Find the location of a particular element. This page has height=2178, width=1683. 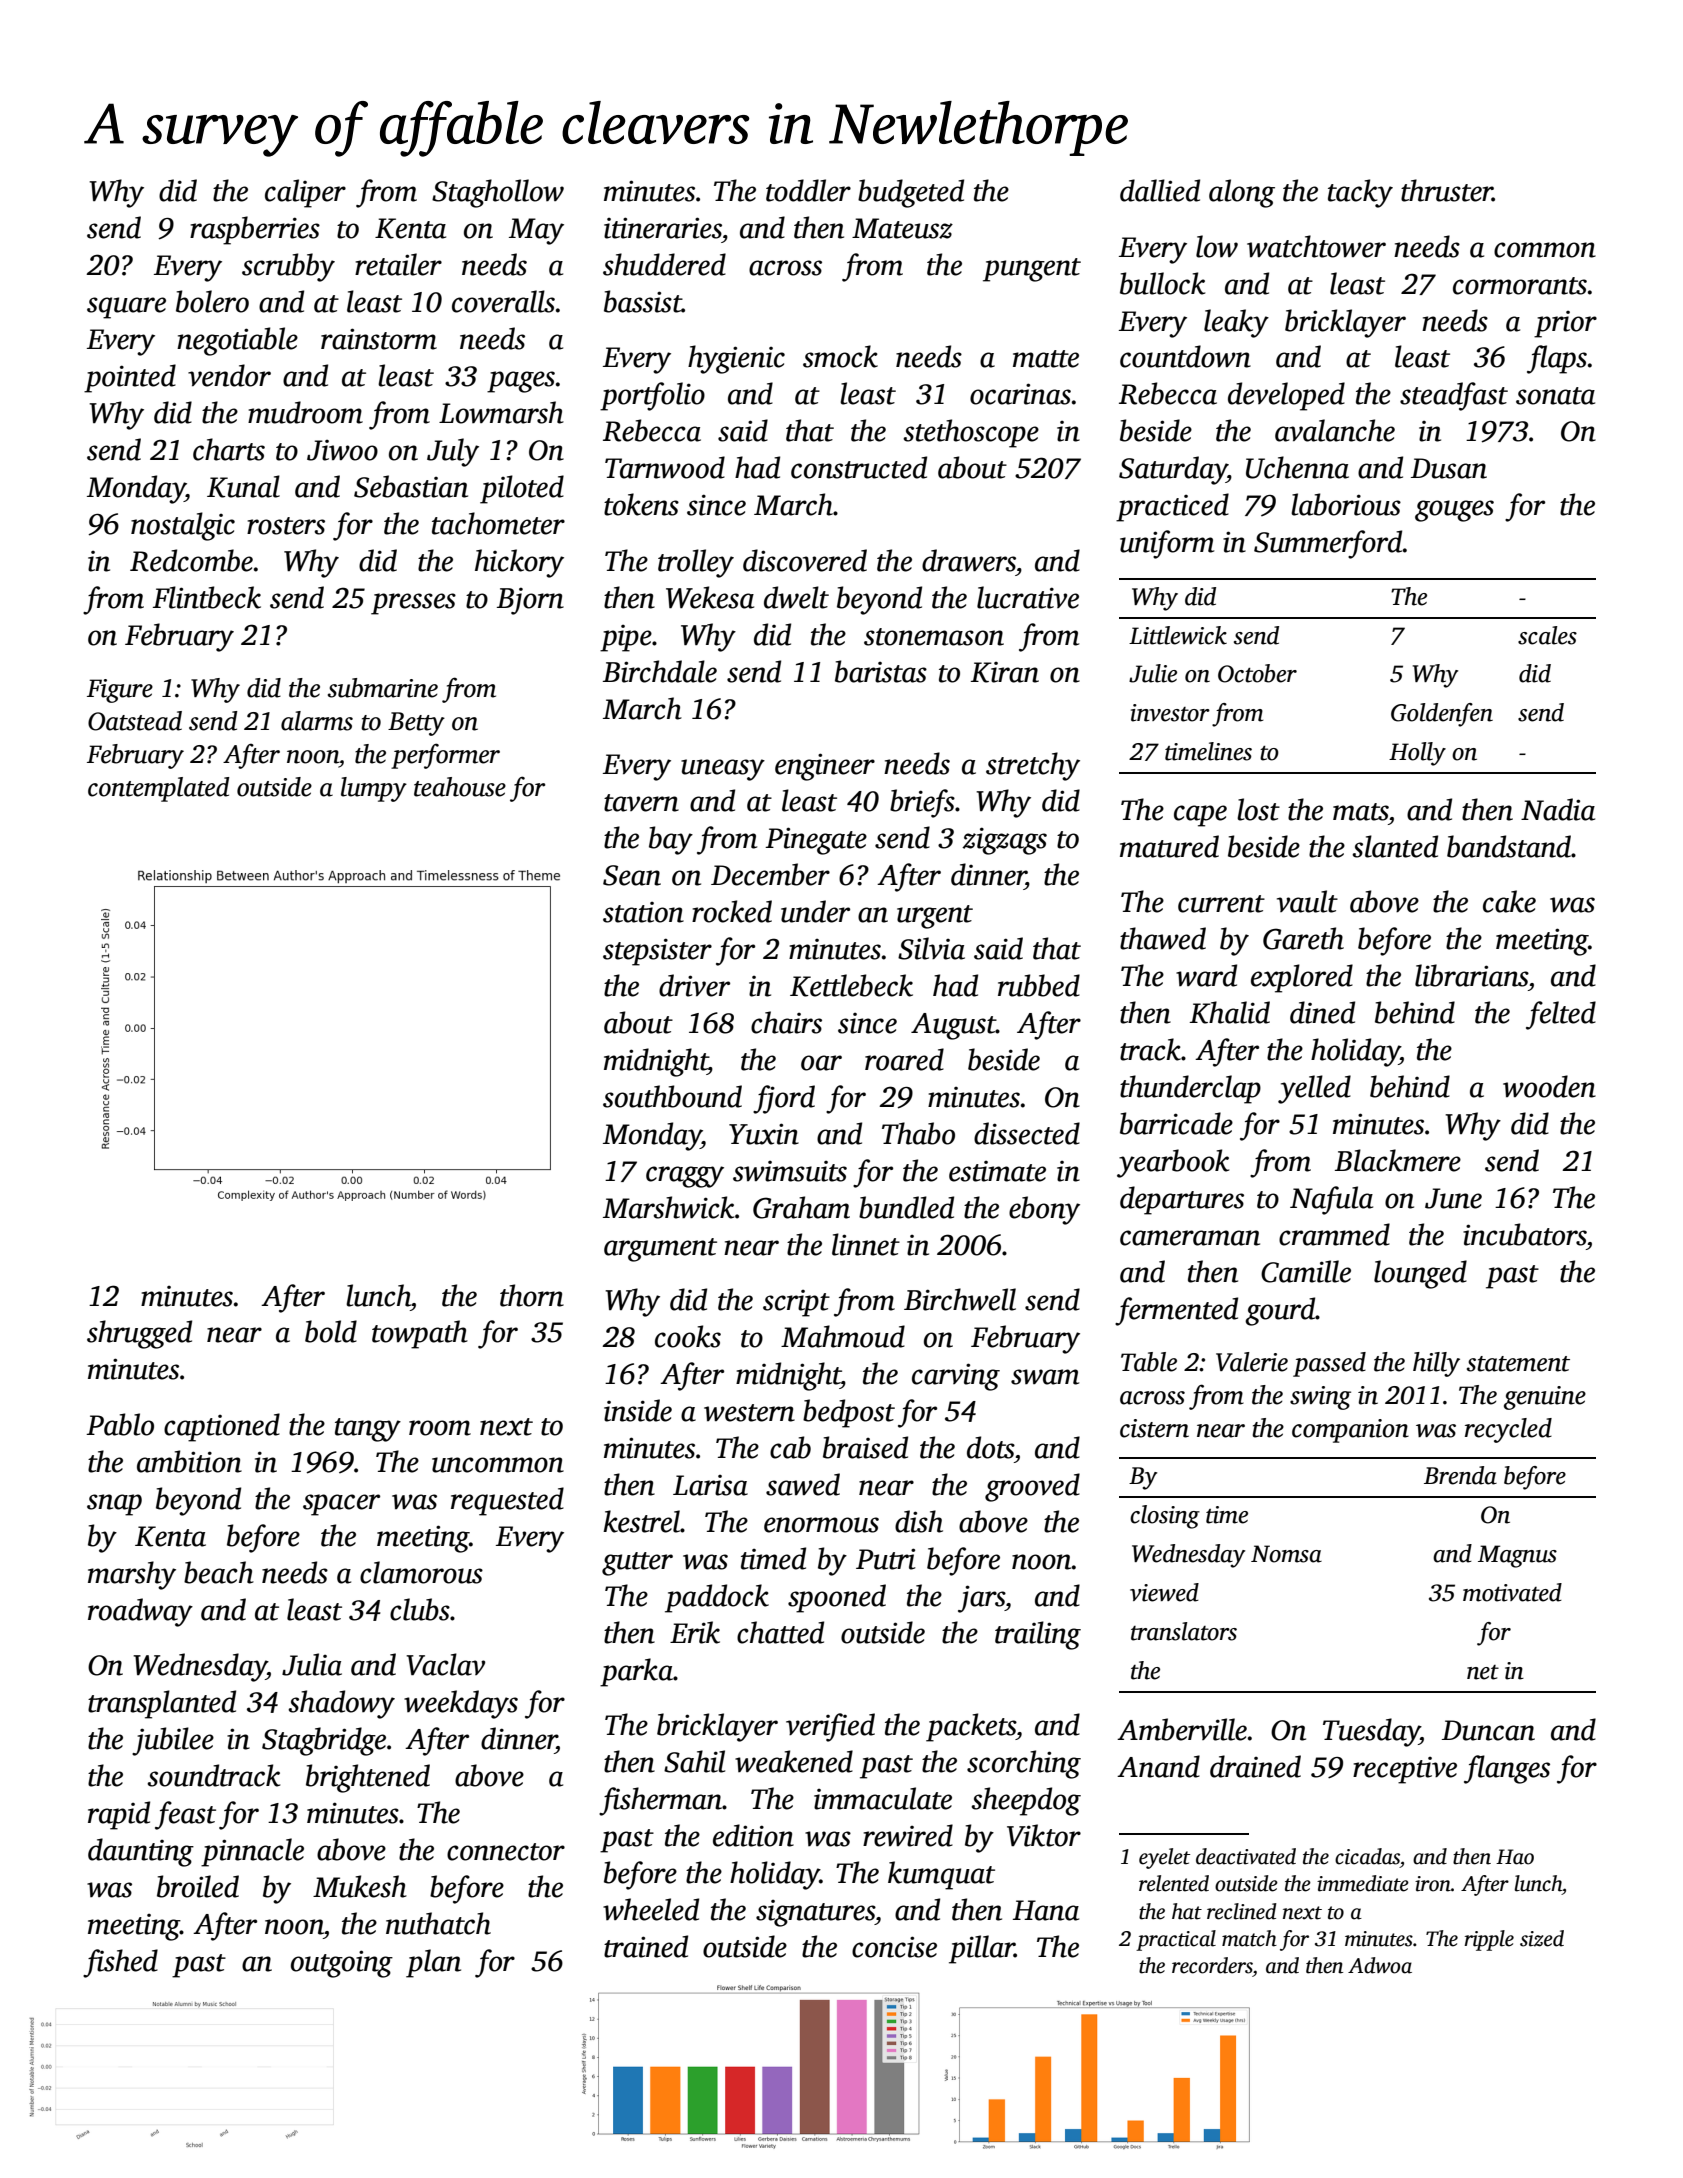

vendor is located at coordinates (229, 375).
